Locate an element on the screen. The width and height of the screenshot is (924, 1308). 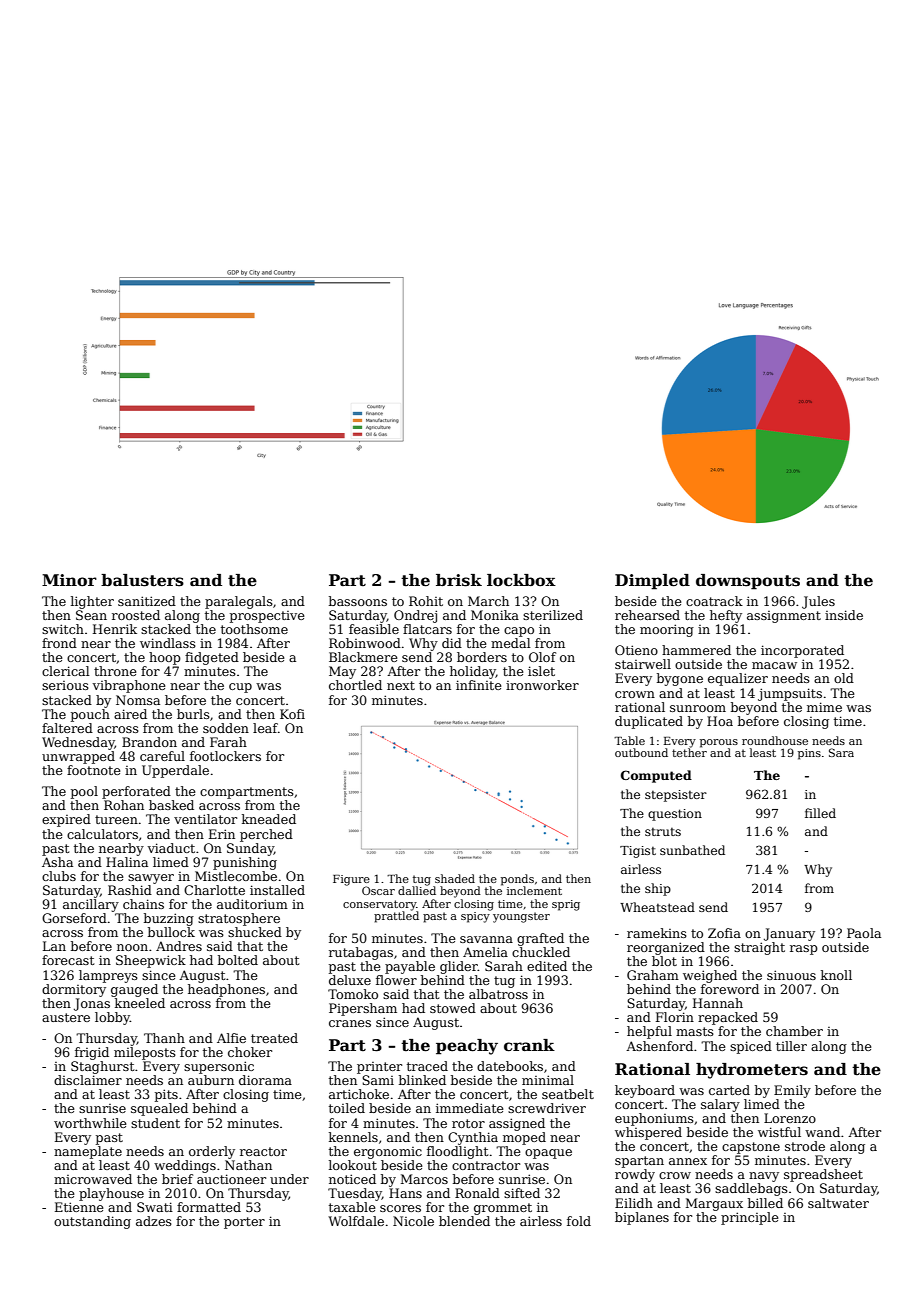
sprig is located at coordinates (566, 905).
